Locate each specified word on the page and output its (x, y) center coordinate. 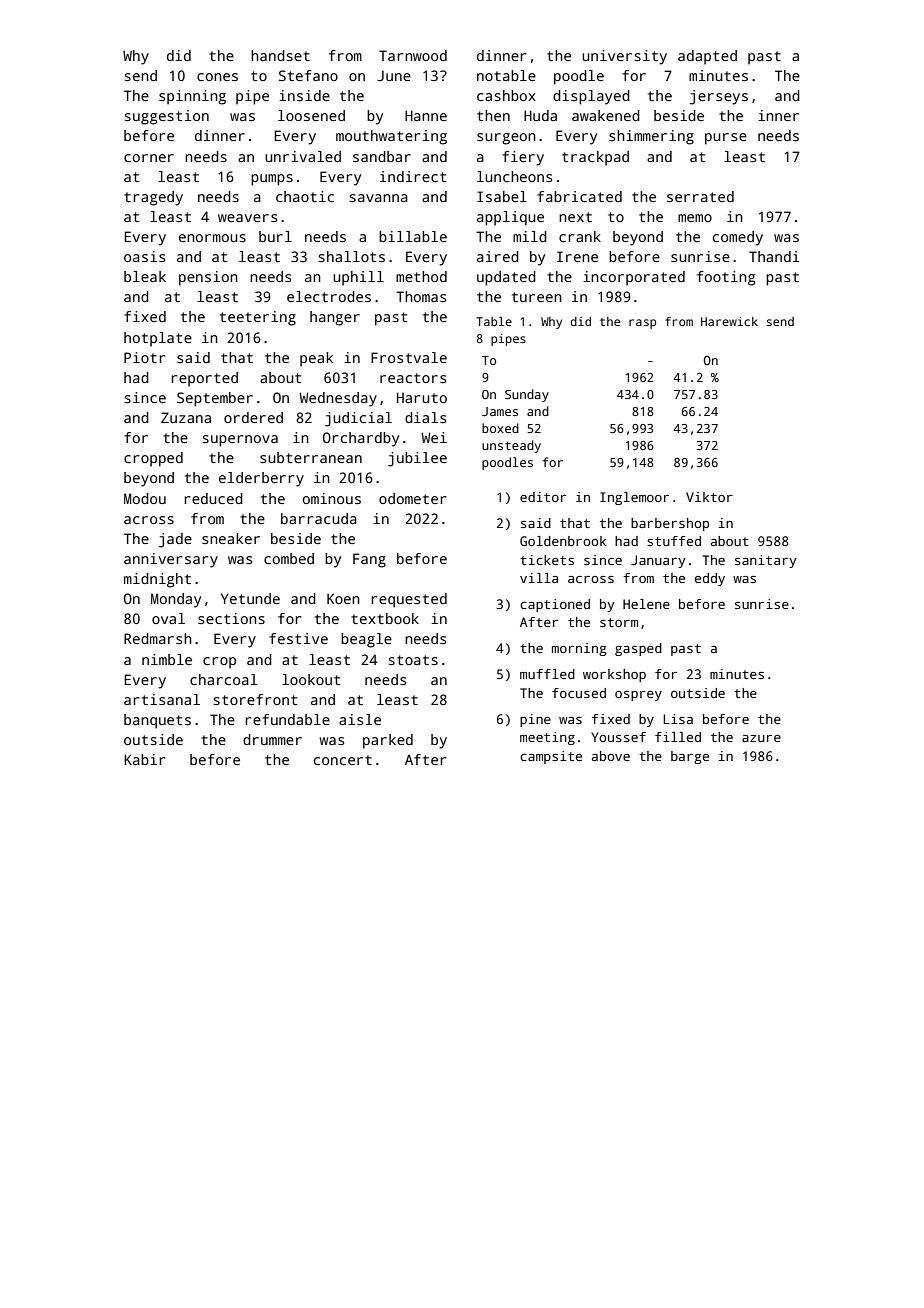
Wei (434, 437)
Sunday (527, 395)
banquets (157, 721)
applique (510, 218)
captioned (555, 605)
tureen (537, 297)
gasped (638, 649)
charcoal (223, 679)
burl (275, 236)
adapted (707, 57)
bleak (145, 276)
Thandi (774, 256)
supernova (240, 441)
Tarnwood (413, 55)
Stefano (308, 75)
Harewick (729, 321)
